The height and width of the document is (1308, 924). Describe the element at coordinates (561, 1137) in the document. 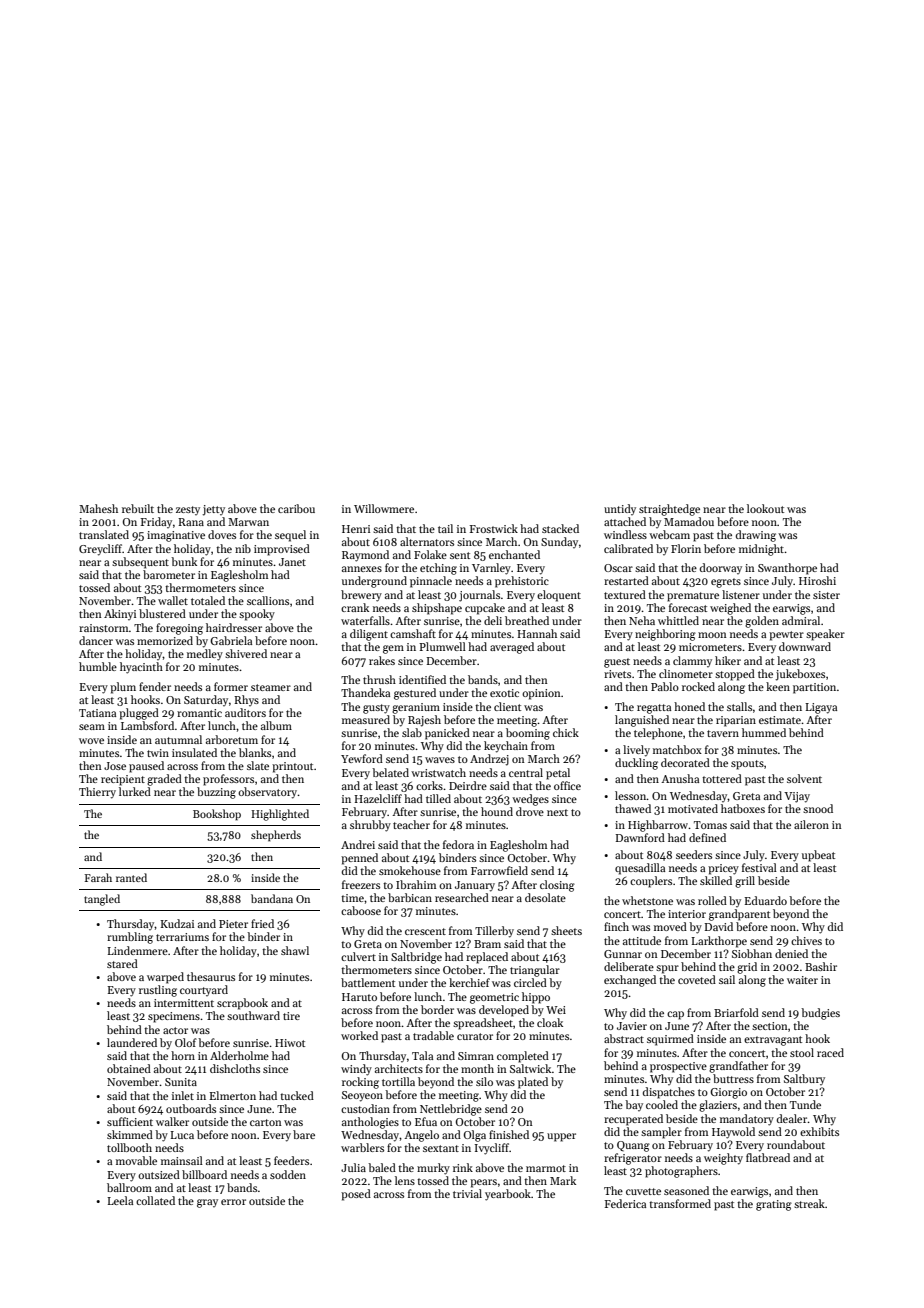

I see `upper` at that location.
